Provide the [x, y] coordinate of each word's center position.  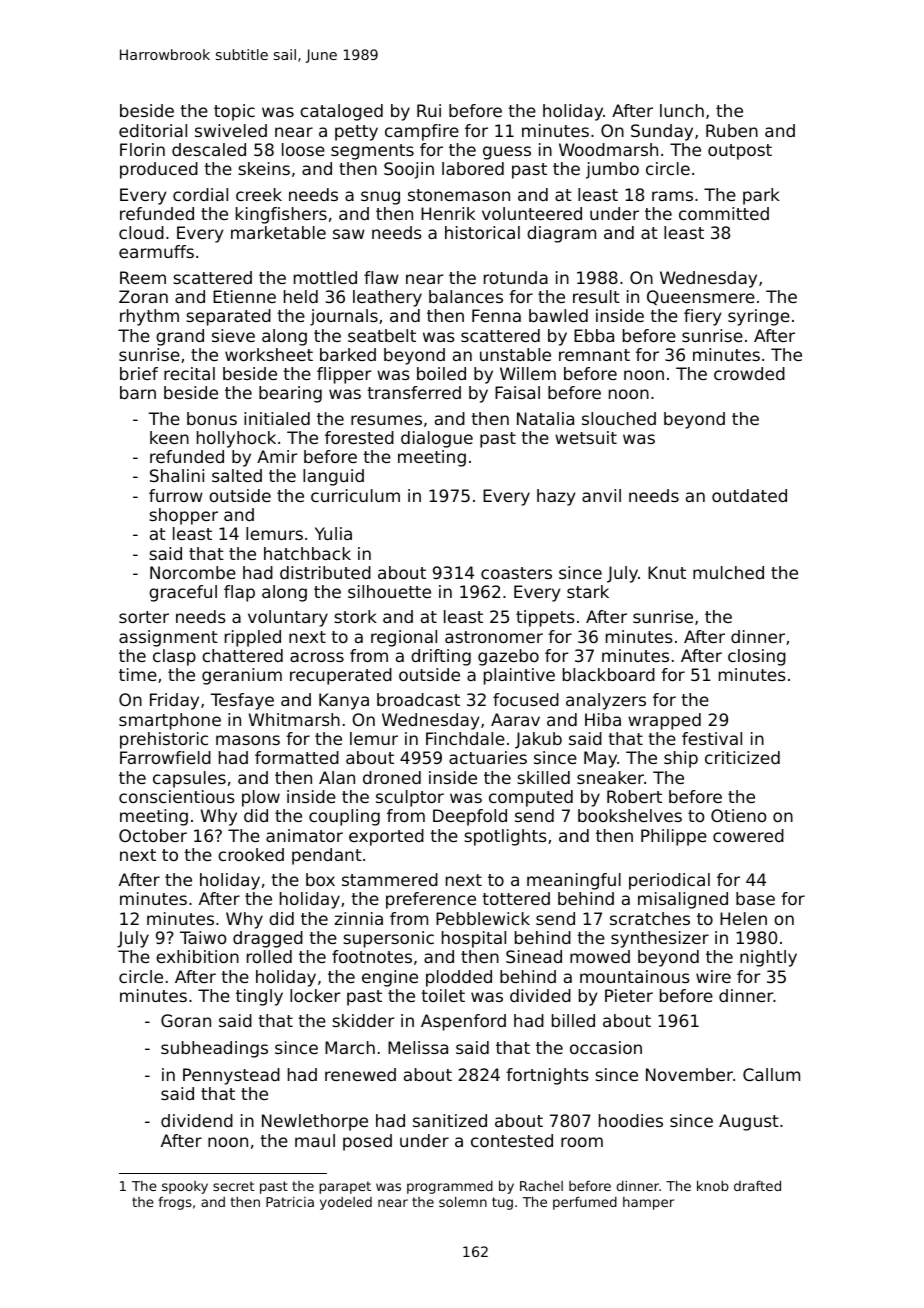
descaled [209, 149]
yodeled [346, 1203]
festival [712, 738]
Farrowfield [165, 757]
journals [344, 317]
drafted [757, 1185]
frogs [175, 1203]
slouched [619, 418]
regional [404, 638]
